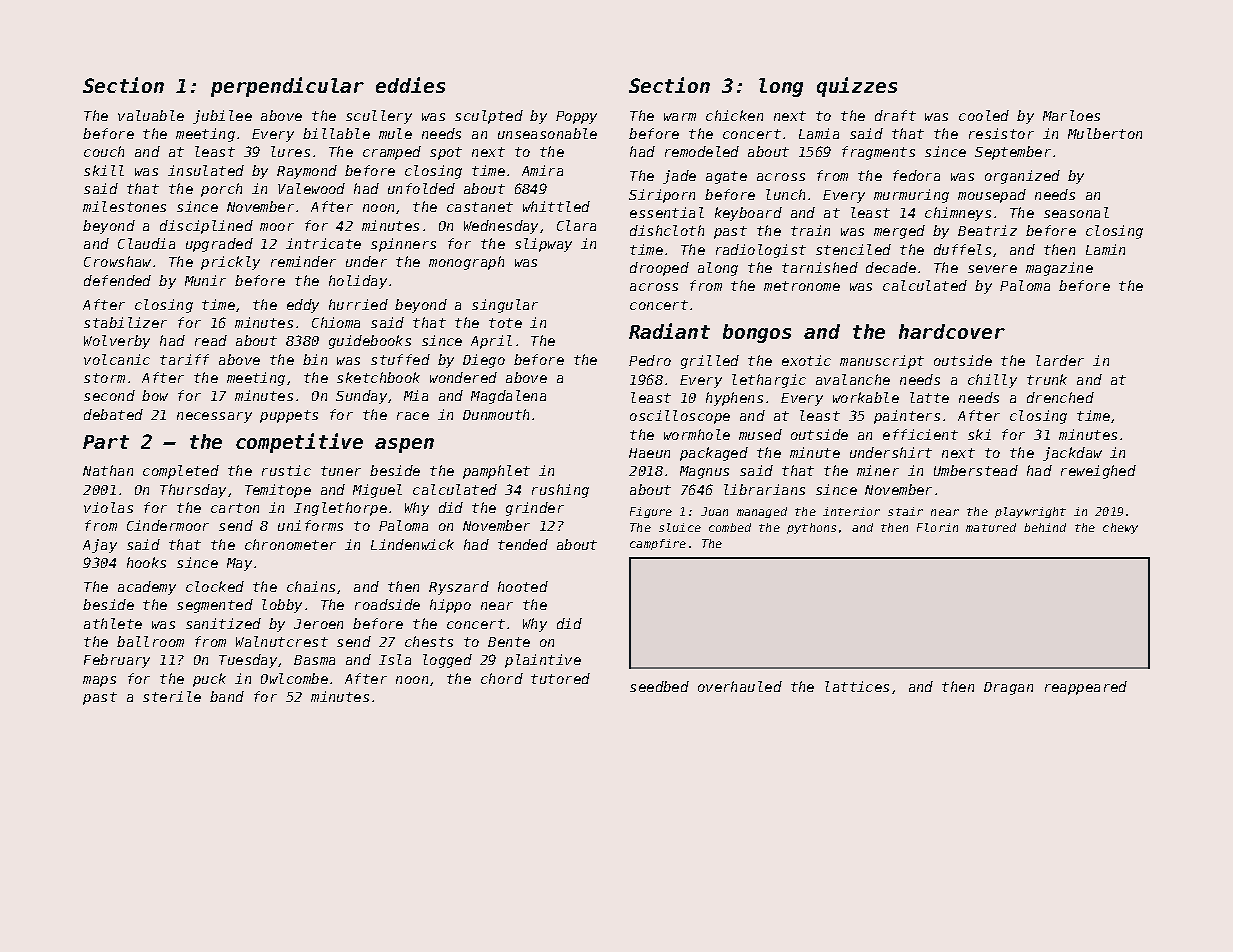  Describe the element at coordinates (576, 225) in the screenshot. I see `Clara` at that location.
